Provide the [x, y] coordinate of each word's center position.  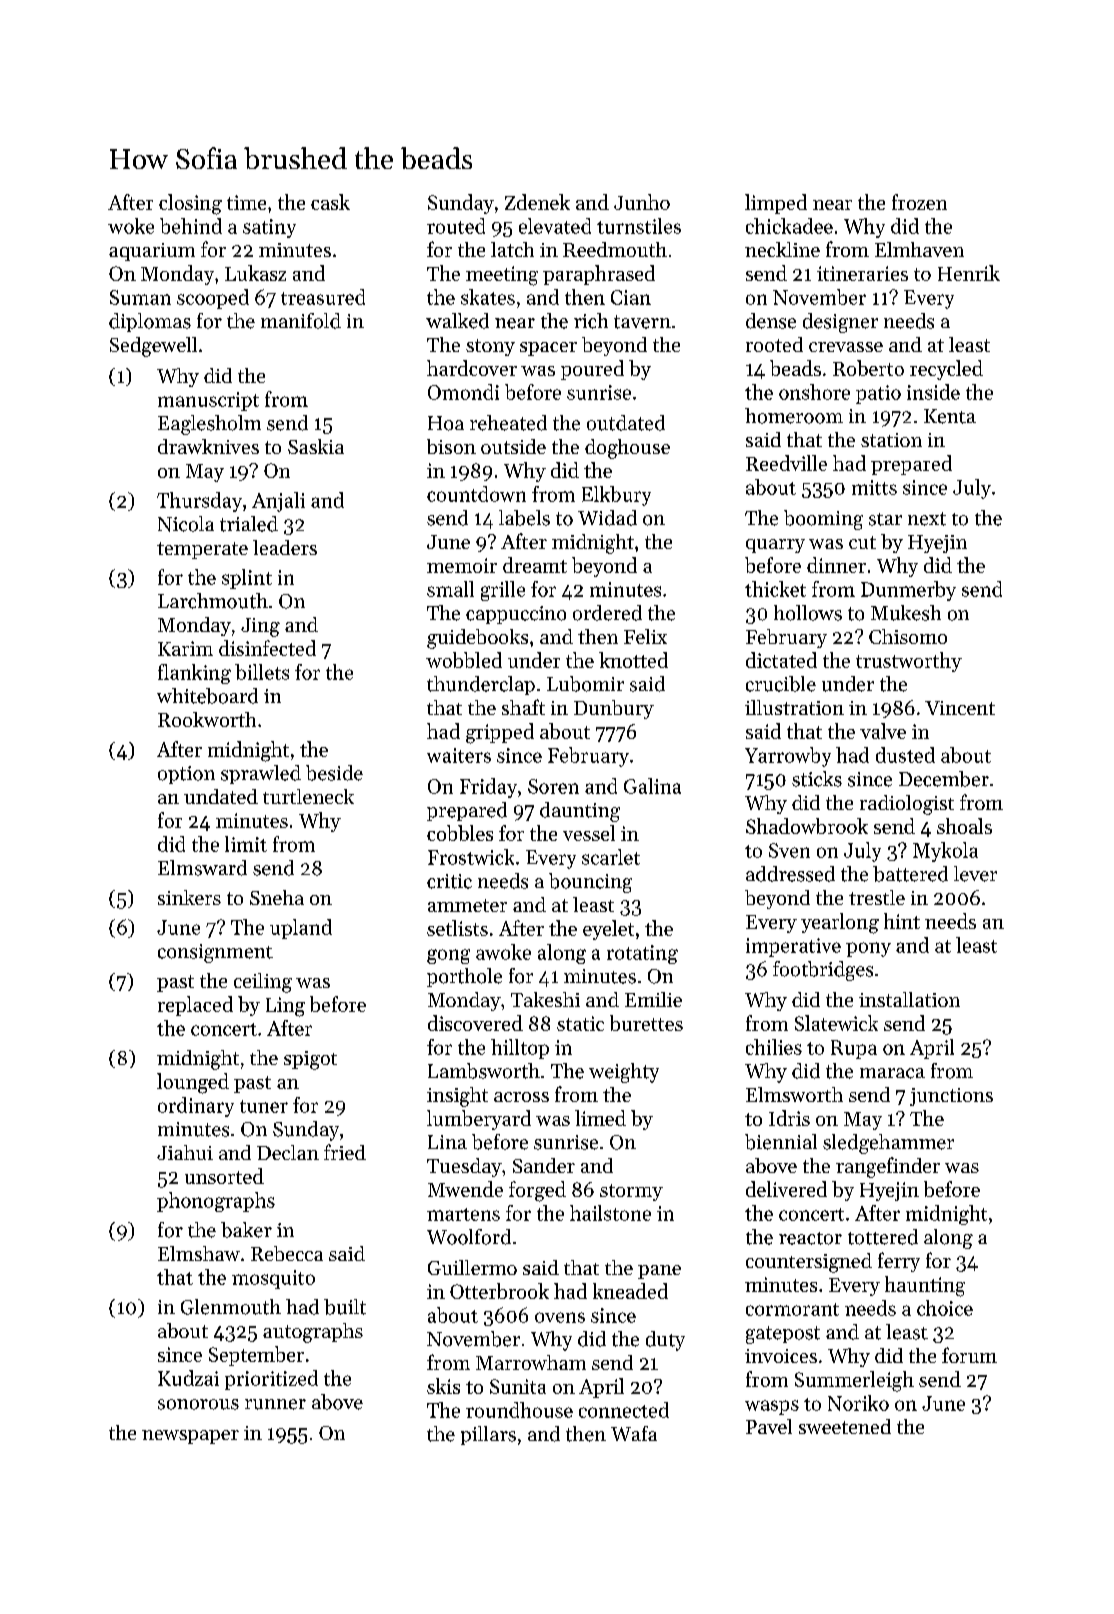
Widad [607, 518]
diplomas [150, 322]
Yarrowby [788, 757]
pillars [488, 1435]
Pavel [769, 1426]
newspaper [190, 1437]
